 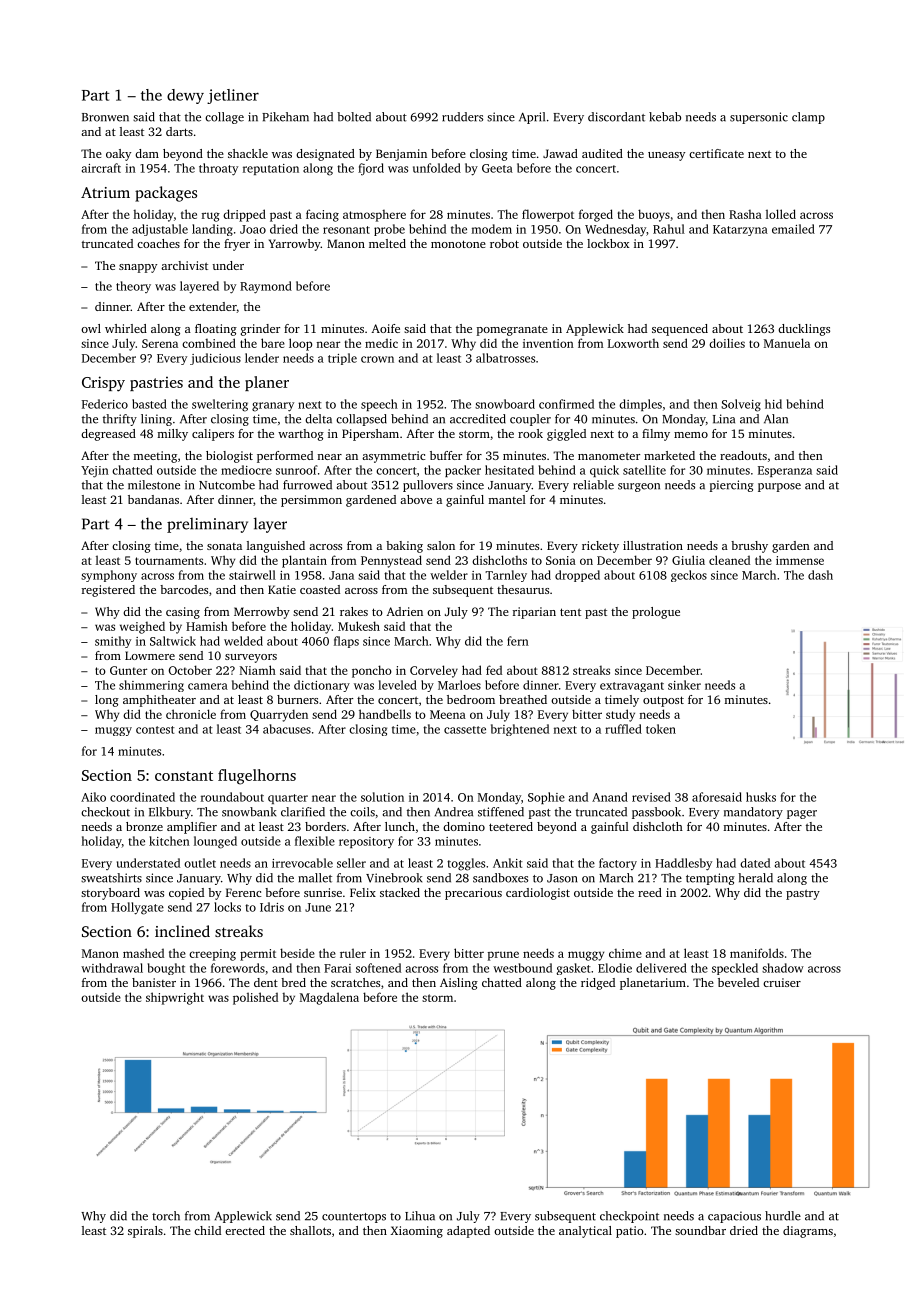 I want to click on buoys, so click(x=654, y=215).
